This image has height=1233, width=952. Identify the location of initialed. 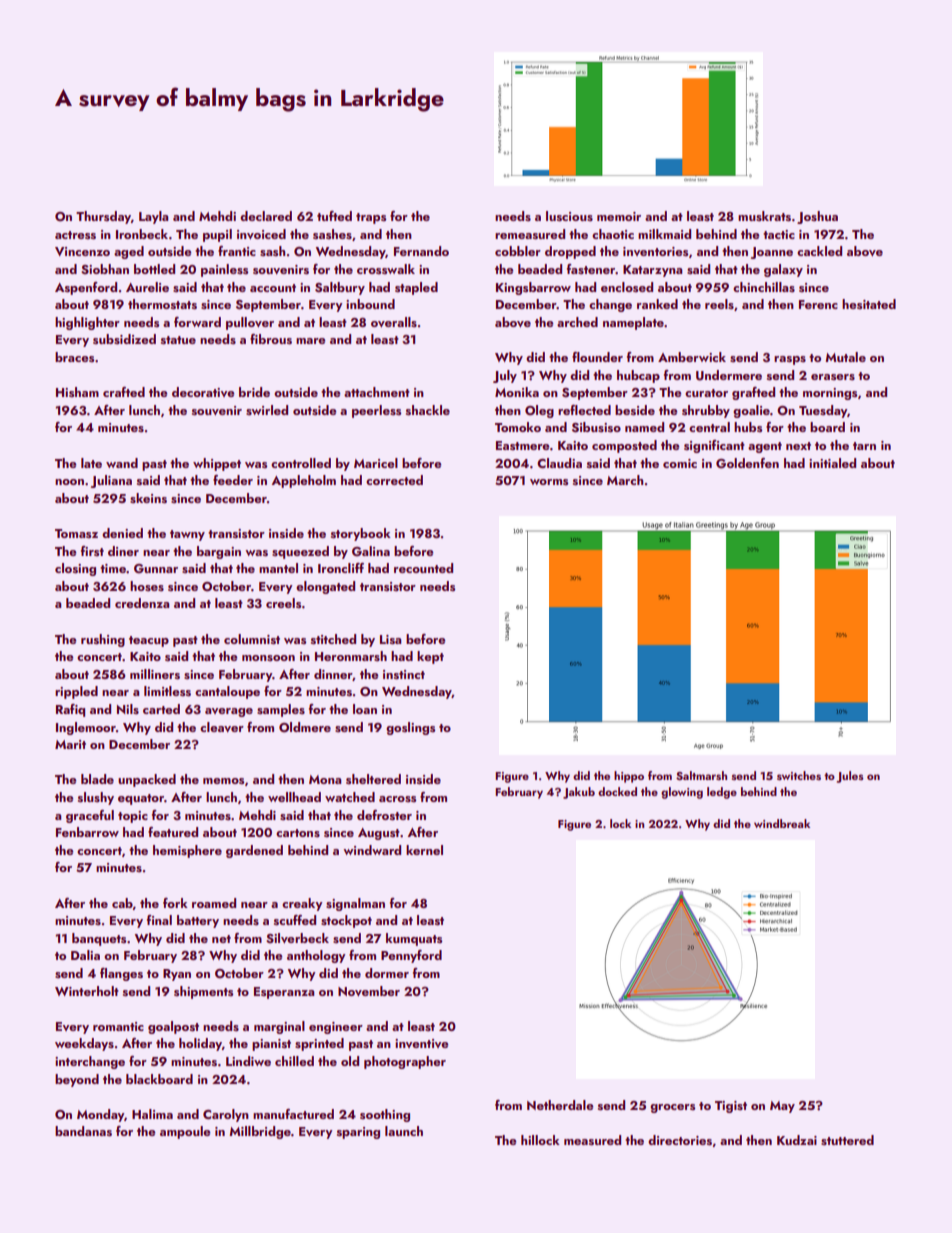
(832, 463).
